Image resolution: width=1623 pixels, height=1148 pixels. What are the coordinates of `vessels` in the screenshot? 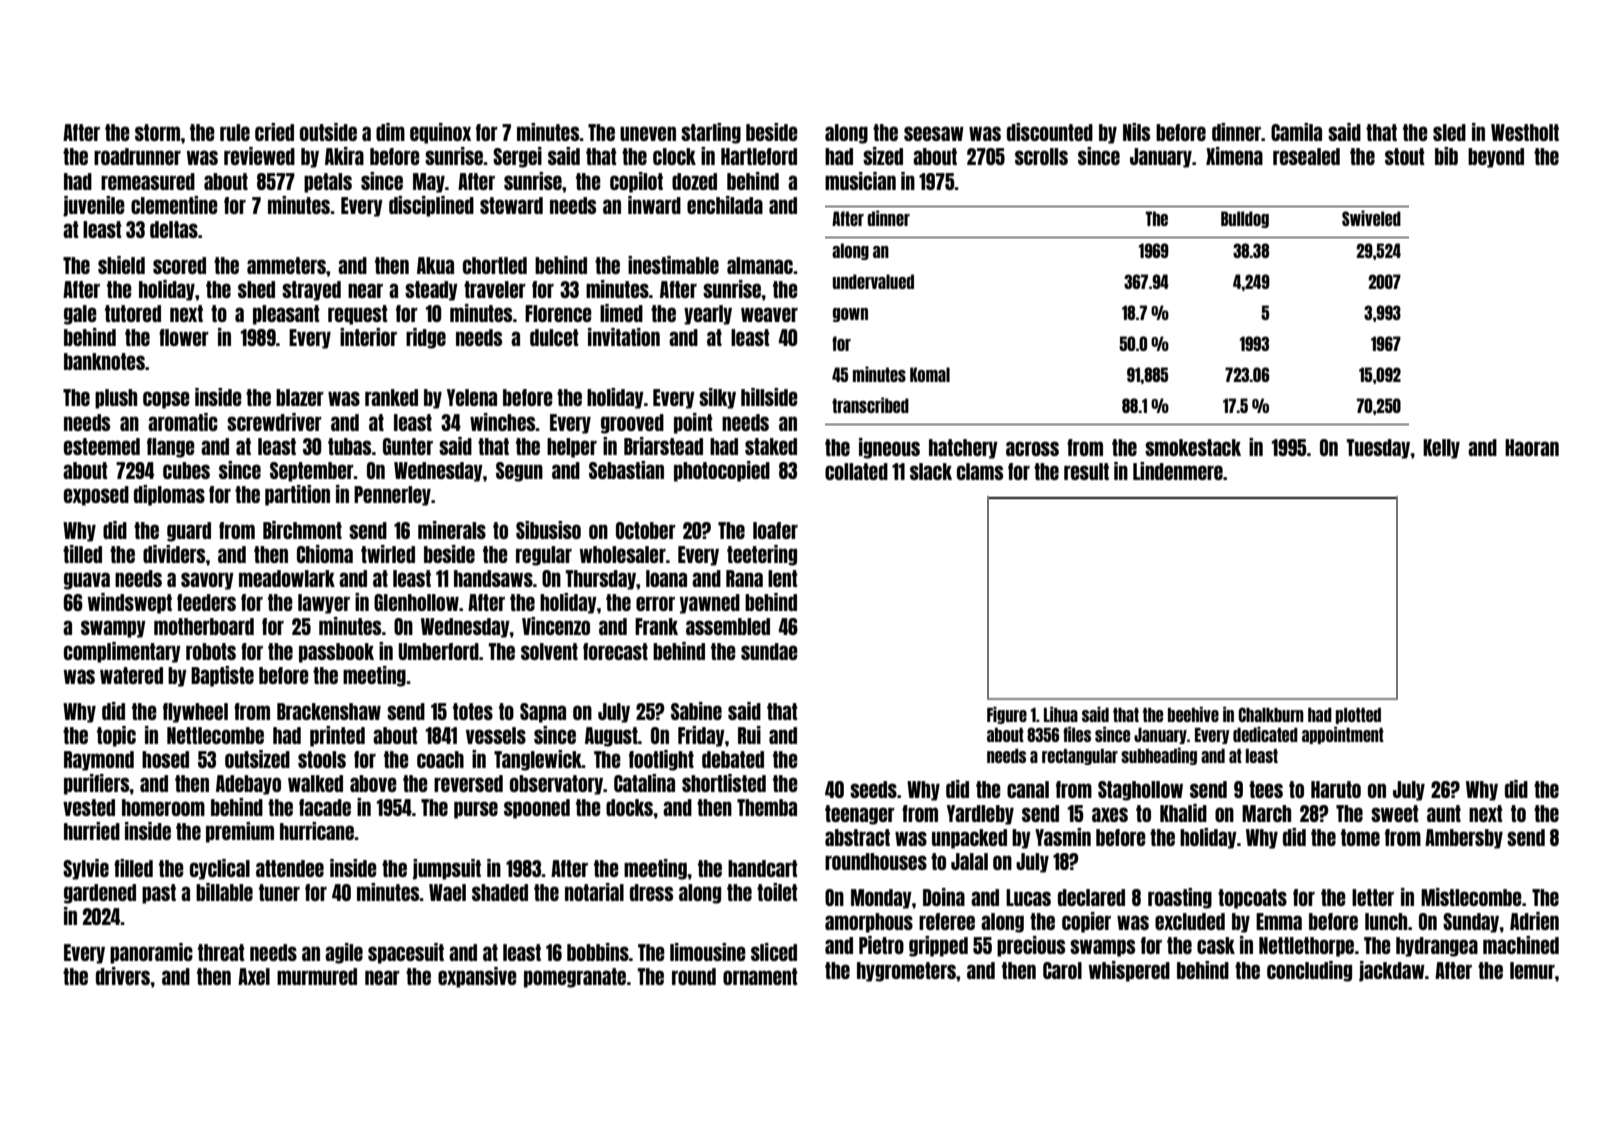 It's located at (496, 735).
